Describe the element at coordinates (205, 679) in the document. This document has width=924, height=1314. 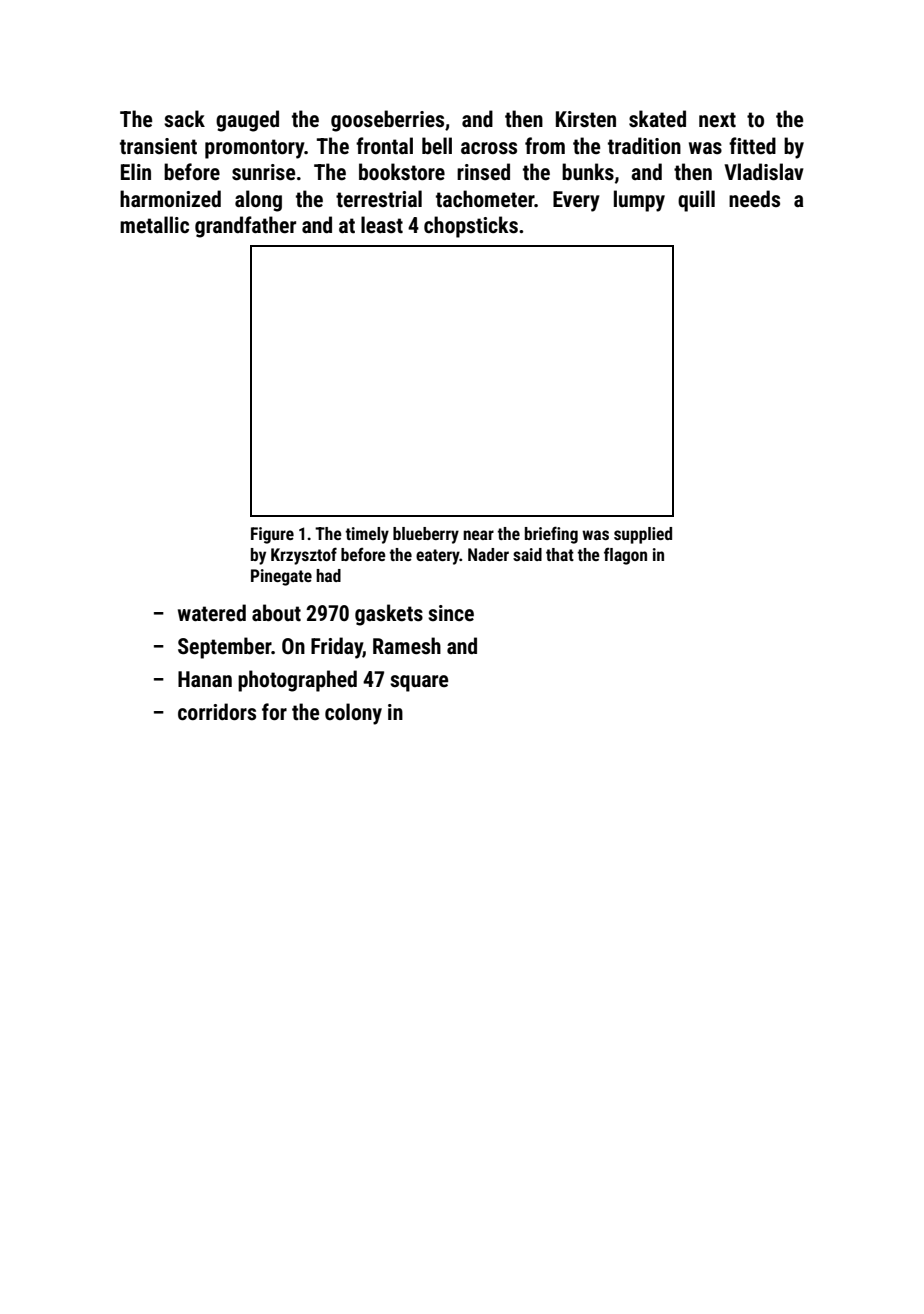
I see `Hanan` at that location.
